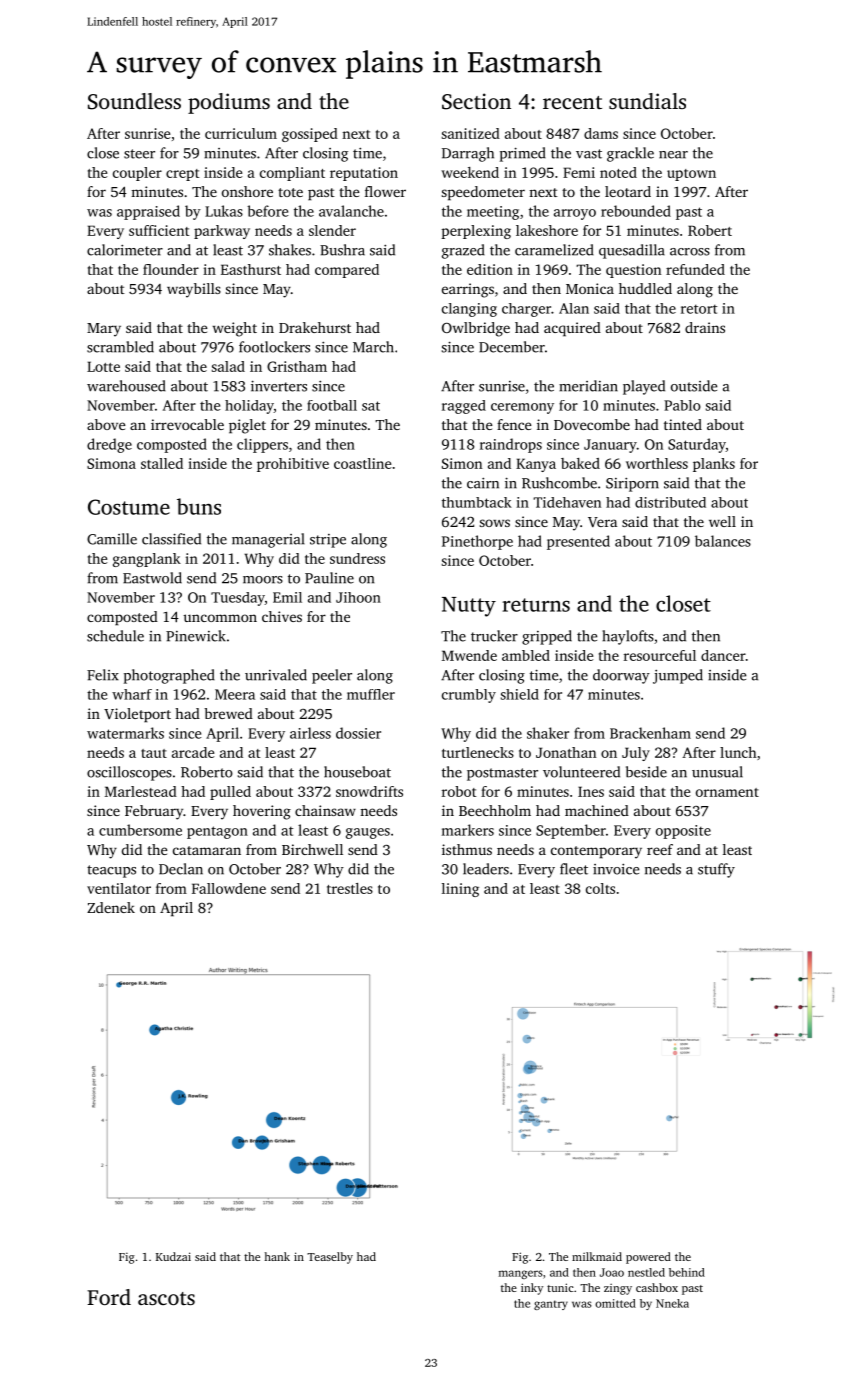 The height and width of the image is (1400, 849). Describe the element at coordinates (521, 1274) in the image. I see `mangers` at that location.
